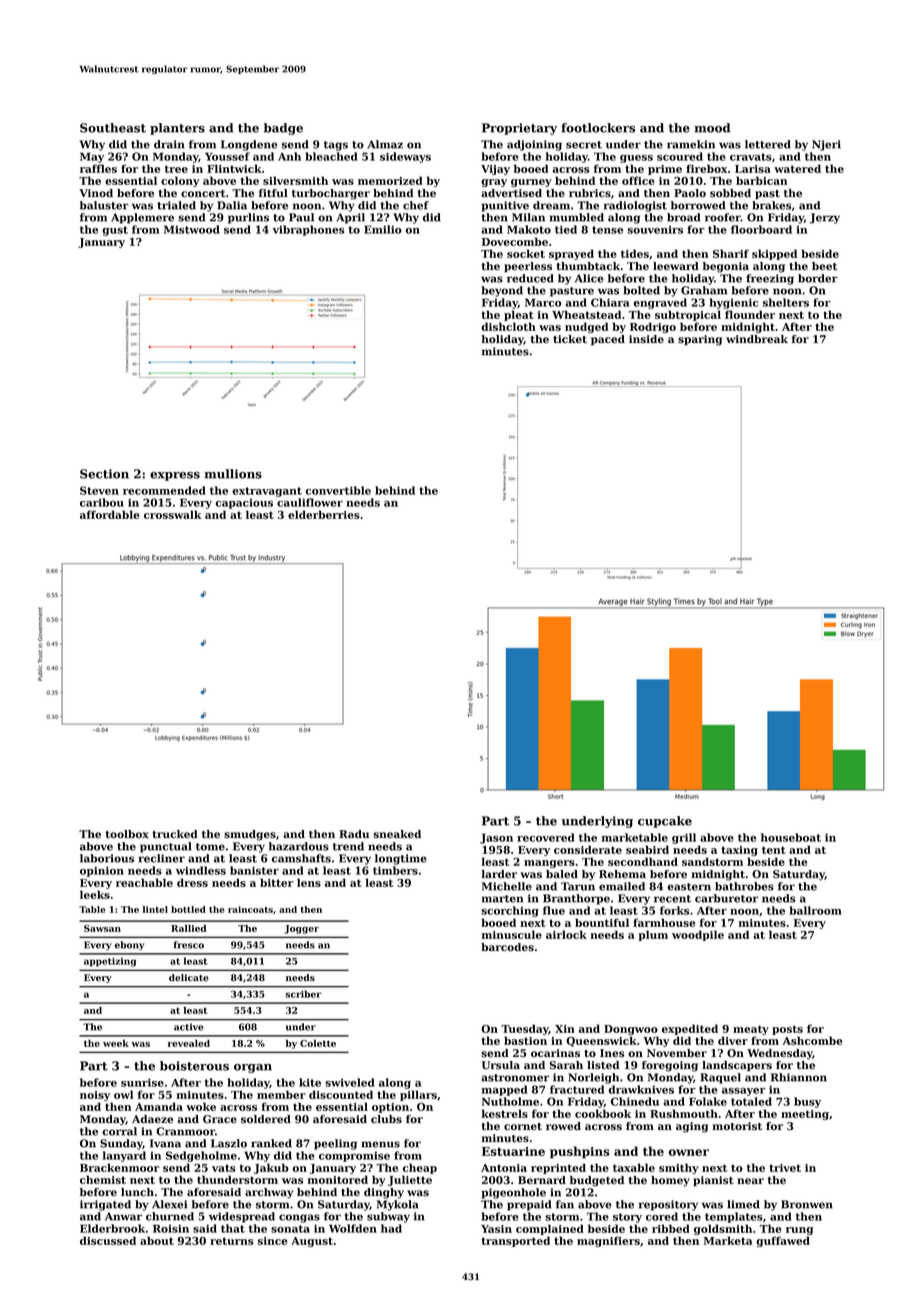  What do you see at coordinates (390, 180) in the screenshot?
I see `memorized` at bounding box center [390, 180].
